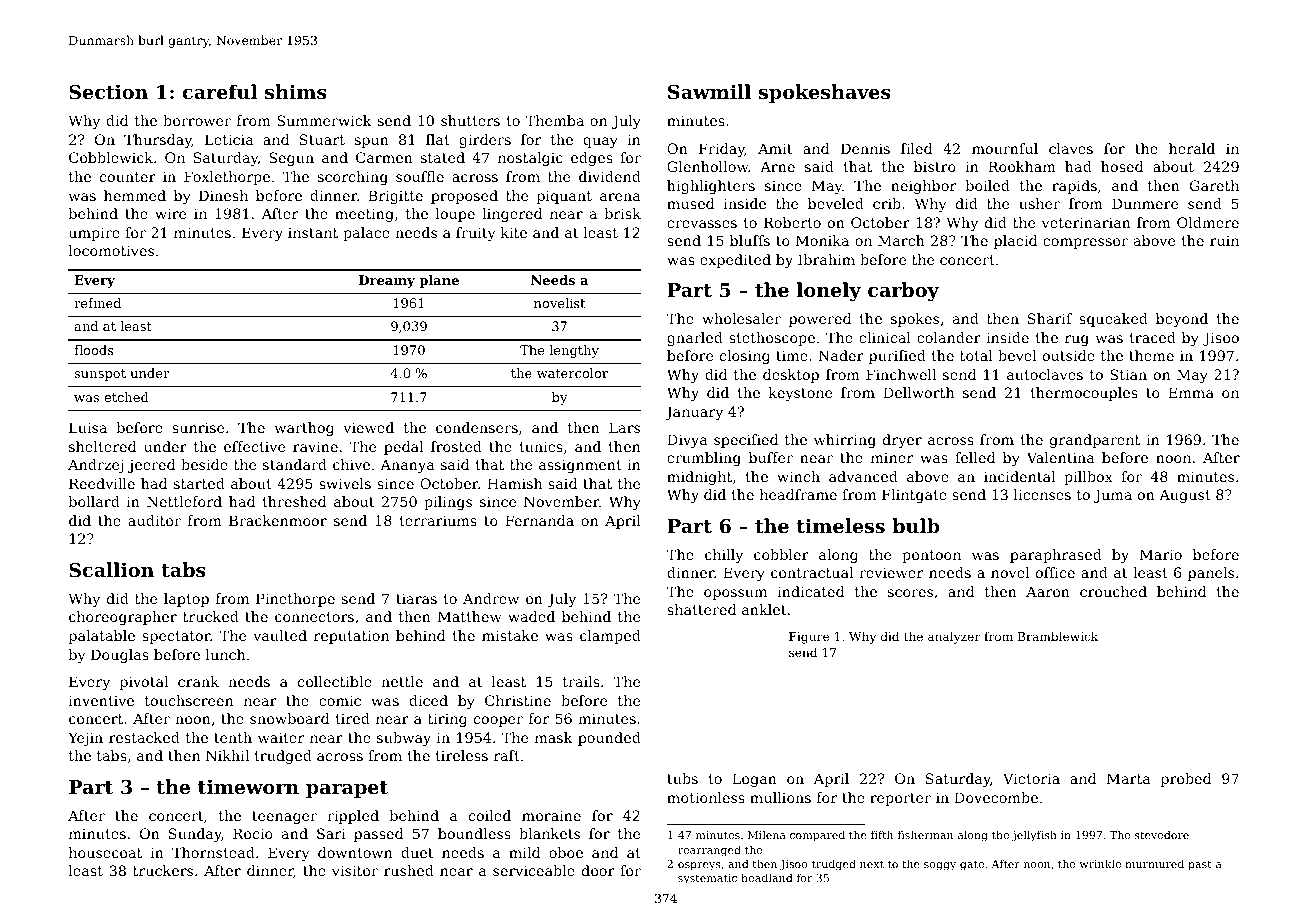 The width and height of the screenshot is (1308, 924). What do you see at coordinates (108, 91) in the screenshot?
I see `Section` at bounding box center [108, 91].
